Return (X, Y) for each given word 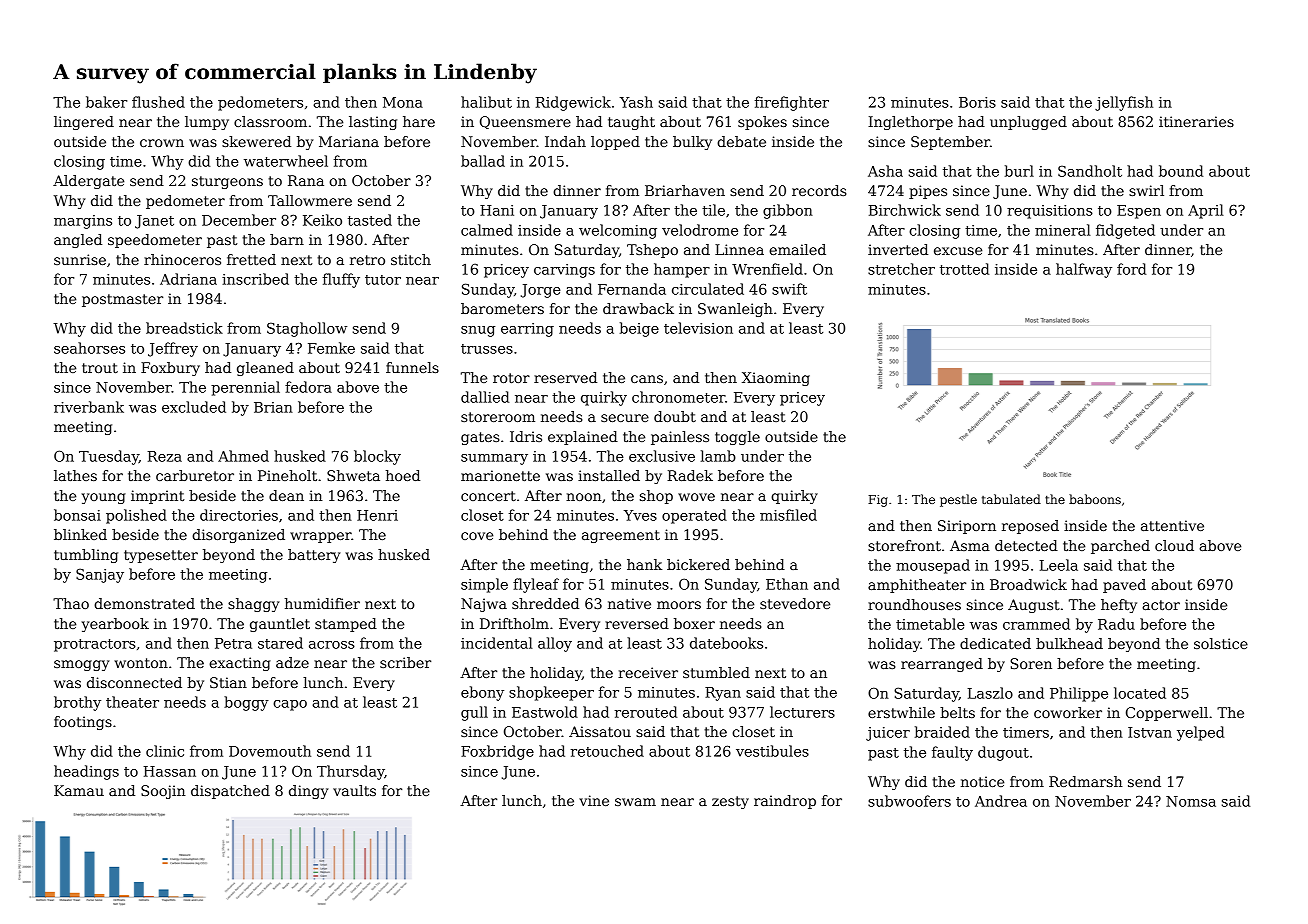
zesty (730, 802)
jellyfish (1124, 103)
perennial (245, 388)
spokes (762, 123)
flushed (158, 102)
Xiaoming (776, 379)
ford (1131, 269)
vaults (354, 790)
